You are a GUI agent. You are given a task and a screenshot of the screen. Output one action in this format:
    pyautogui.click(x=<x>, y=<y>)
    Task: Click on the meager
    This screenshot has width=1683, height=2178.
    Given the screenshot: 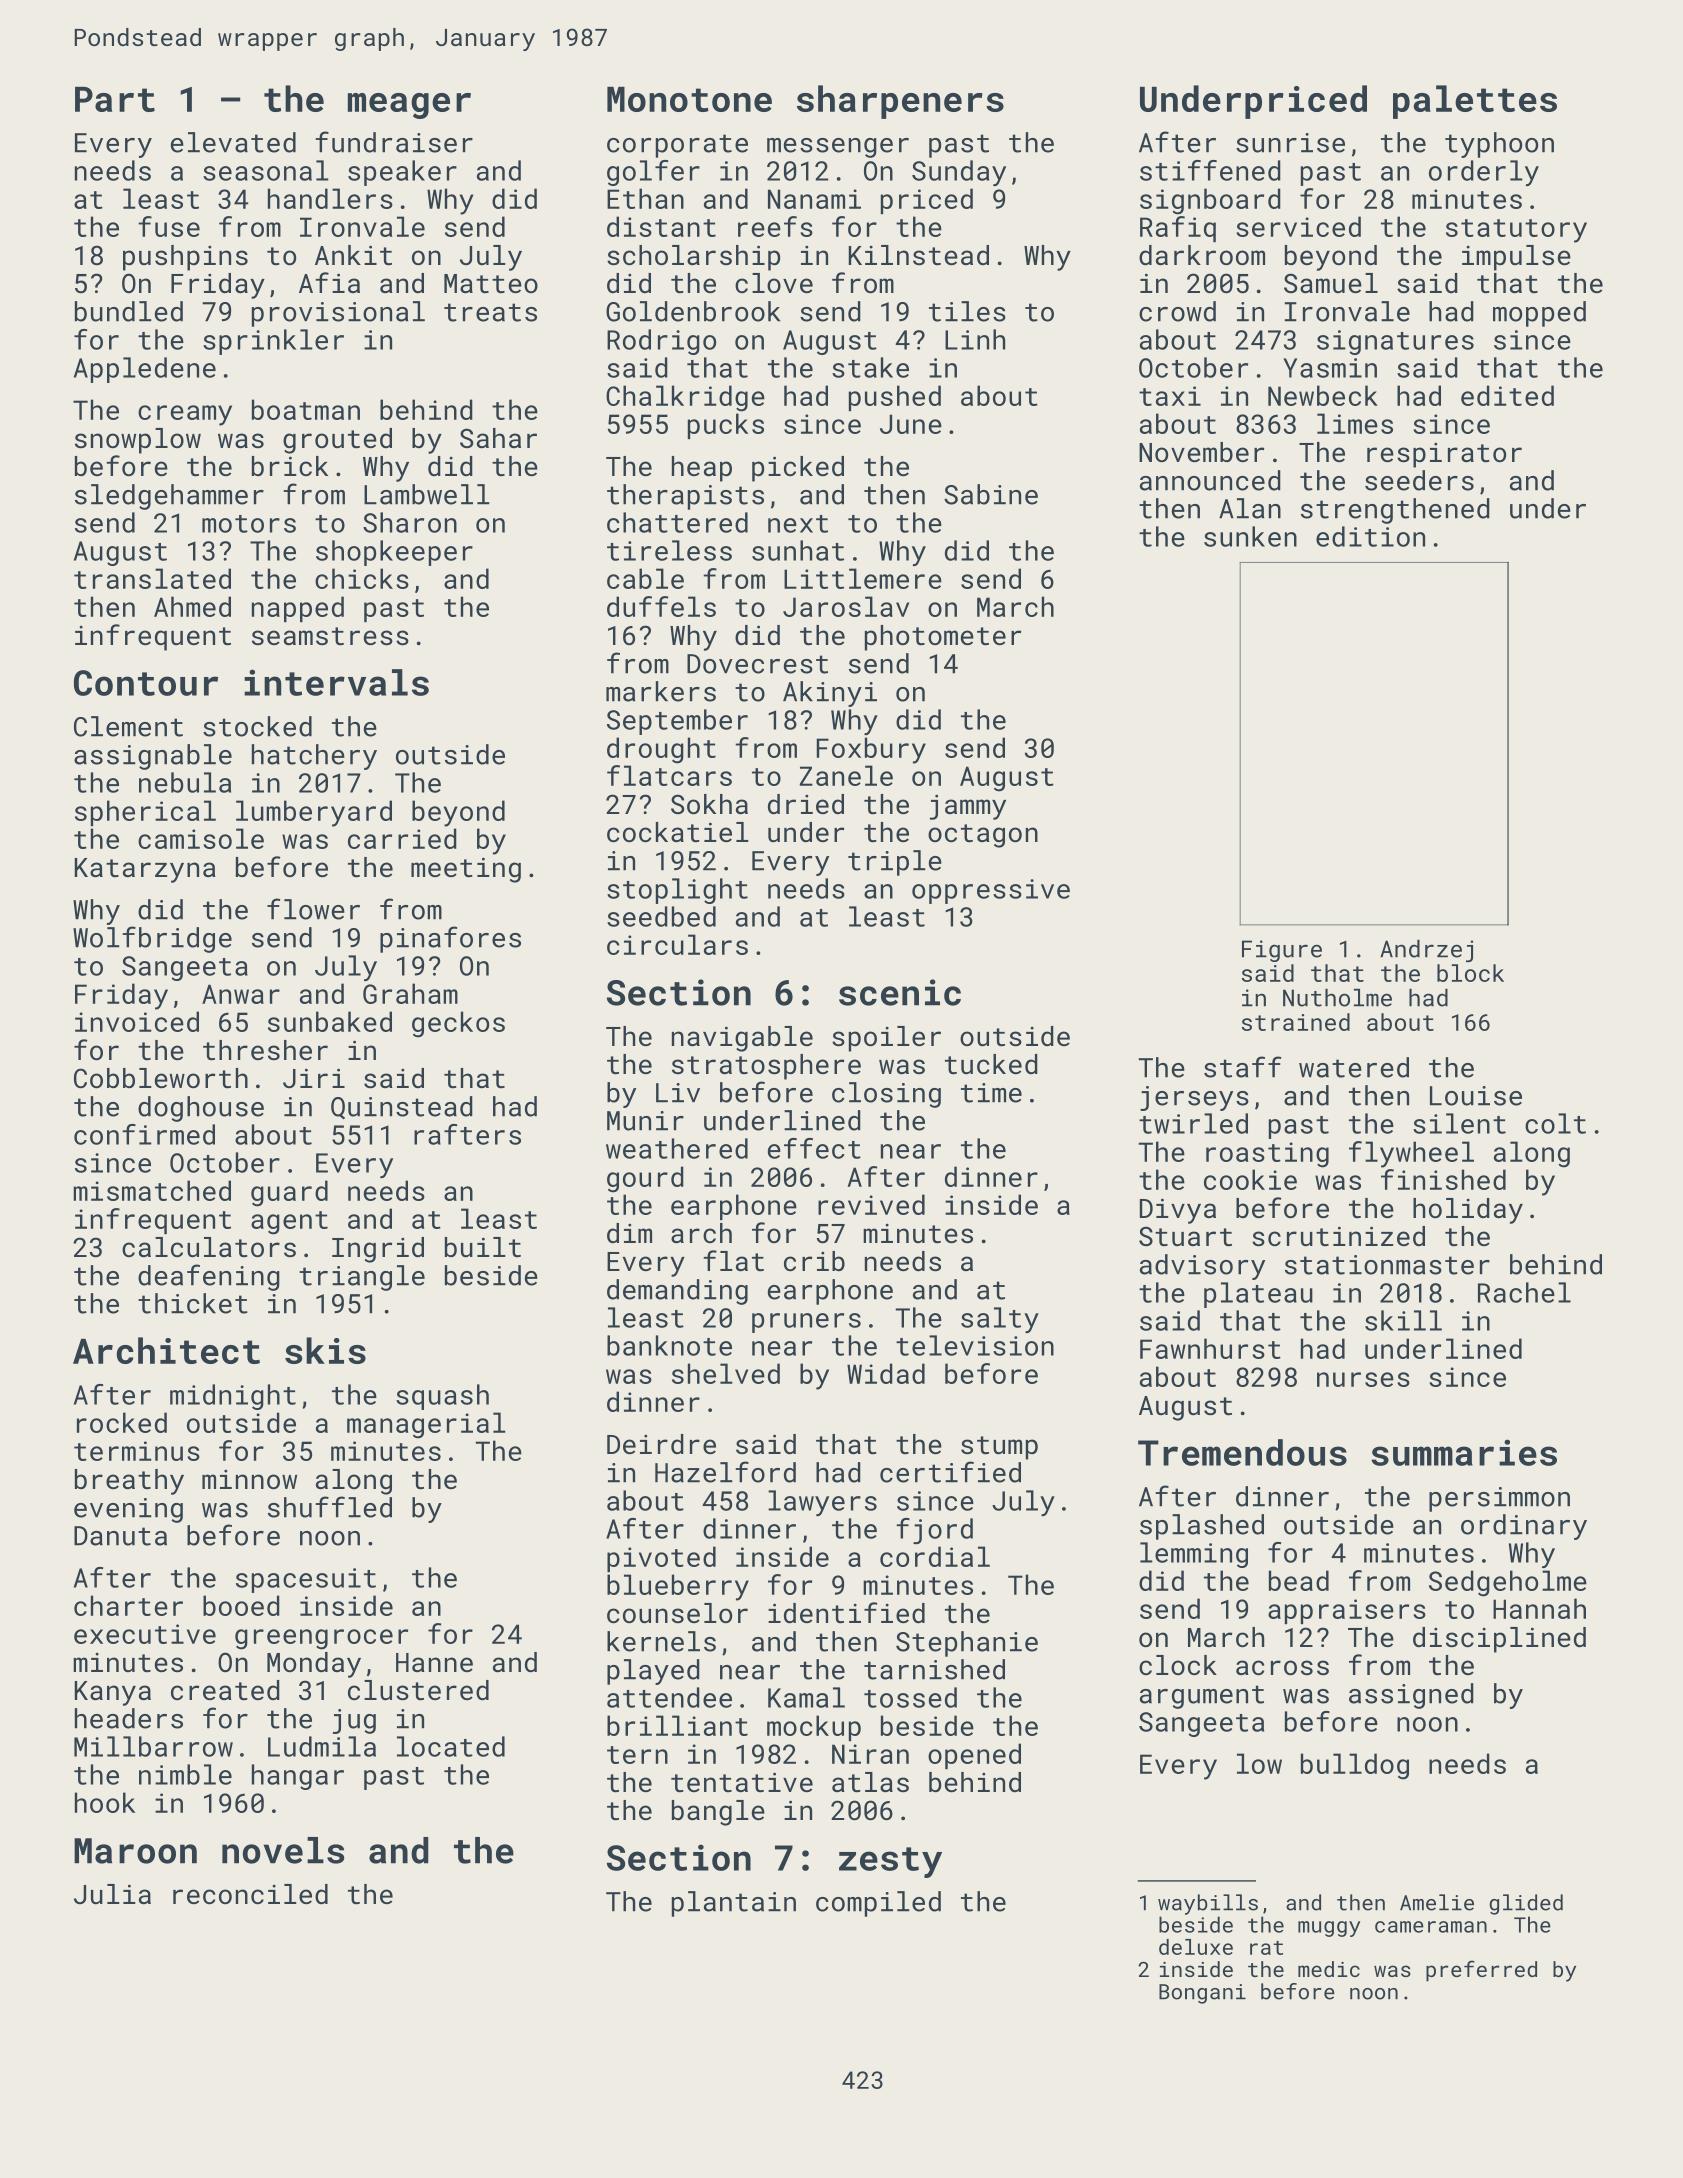 What is the action you would take?
    pyautogui.click(x=409, y=106)
